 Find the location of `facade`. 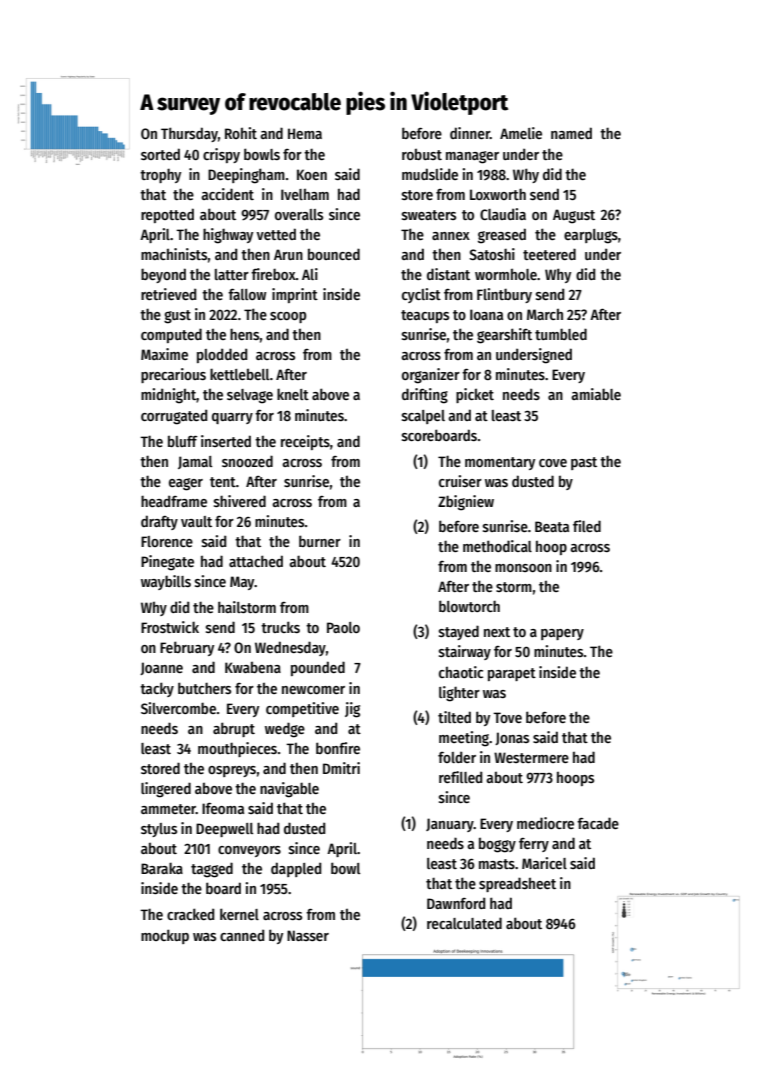

facade is located at coordinates (598, 823).
